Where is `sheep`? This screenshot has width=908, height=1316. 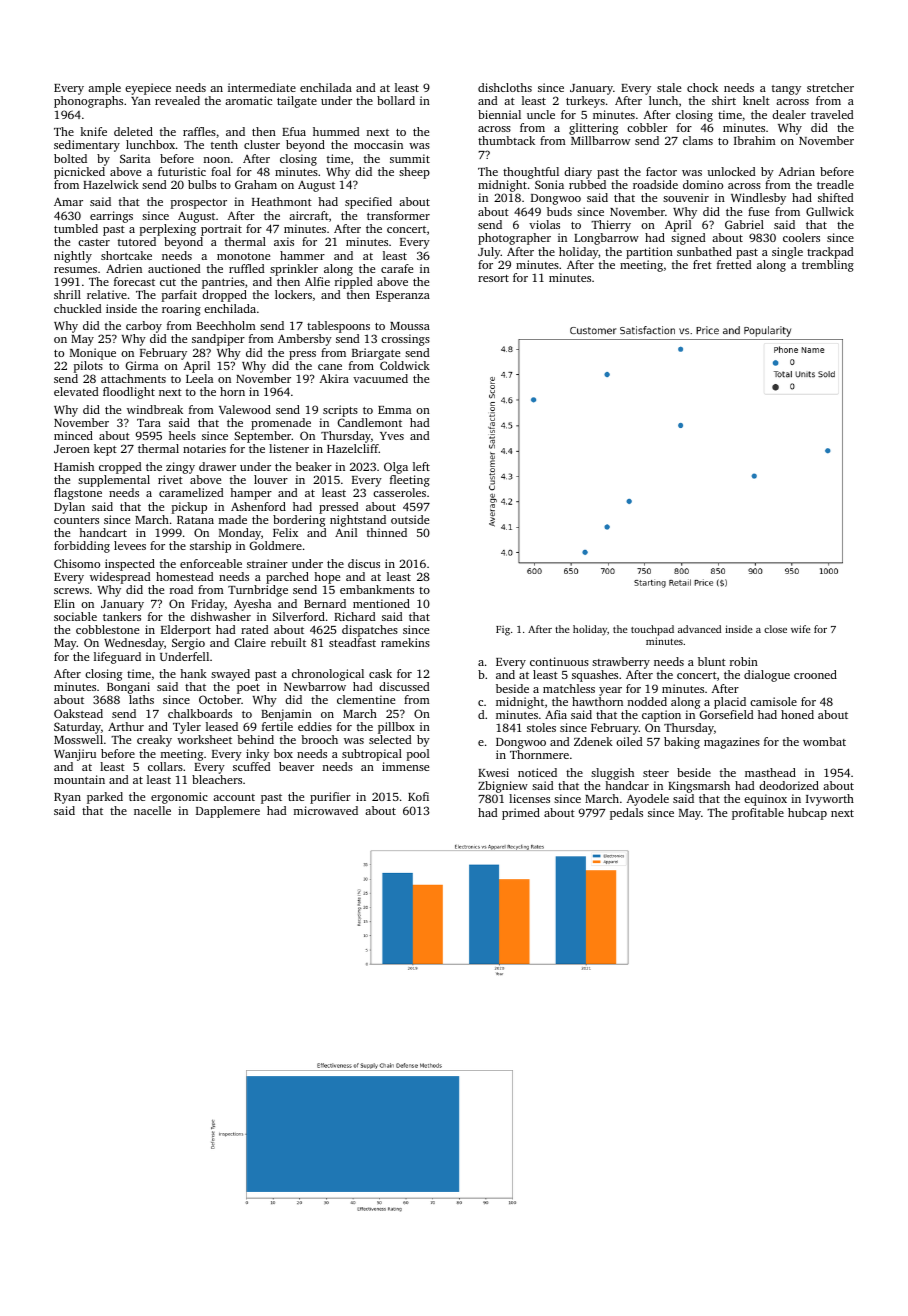 sheep is located at coordinates (414, 173).
